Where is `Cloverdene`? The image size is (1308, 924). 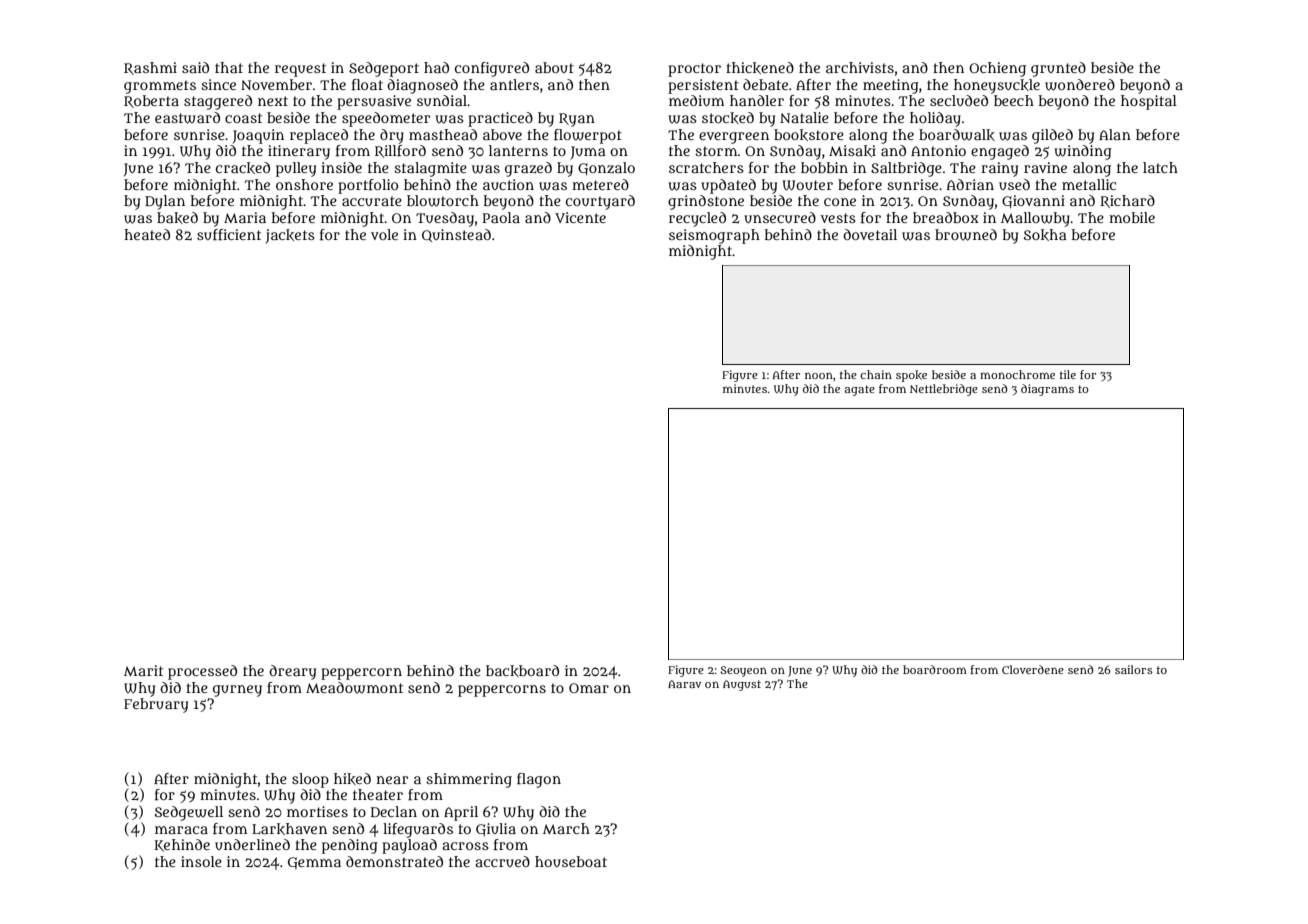 Cloverdene is located at coordinates (1033, 669).
